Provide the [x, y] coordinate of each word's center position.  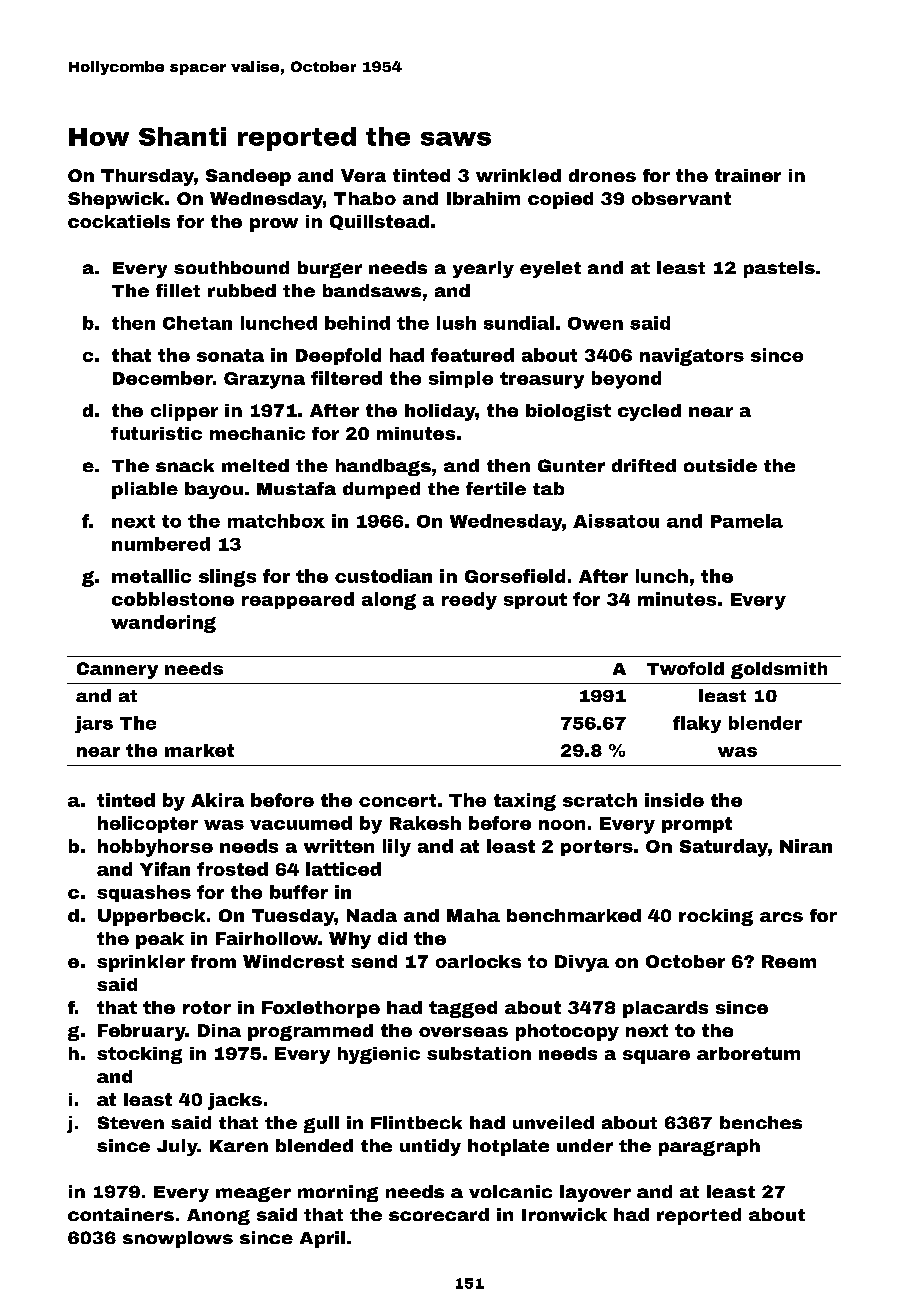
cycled [649, 412]
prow [274, 225]
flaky [697, 724]
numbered [161, 544]
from [213, 961]
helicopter [148, 824]
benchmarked [574, 915]
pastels [779, 269]
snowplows [178, 1239]
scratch [600, 800]
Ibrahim [483, 198]
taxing [525, 802]
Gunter [571, 465]
